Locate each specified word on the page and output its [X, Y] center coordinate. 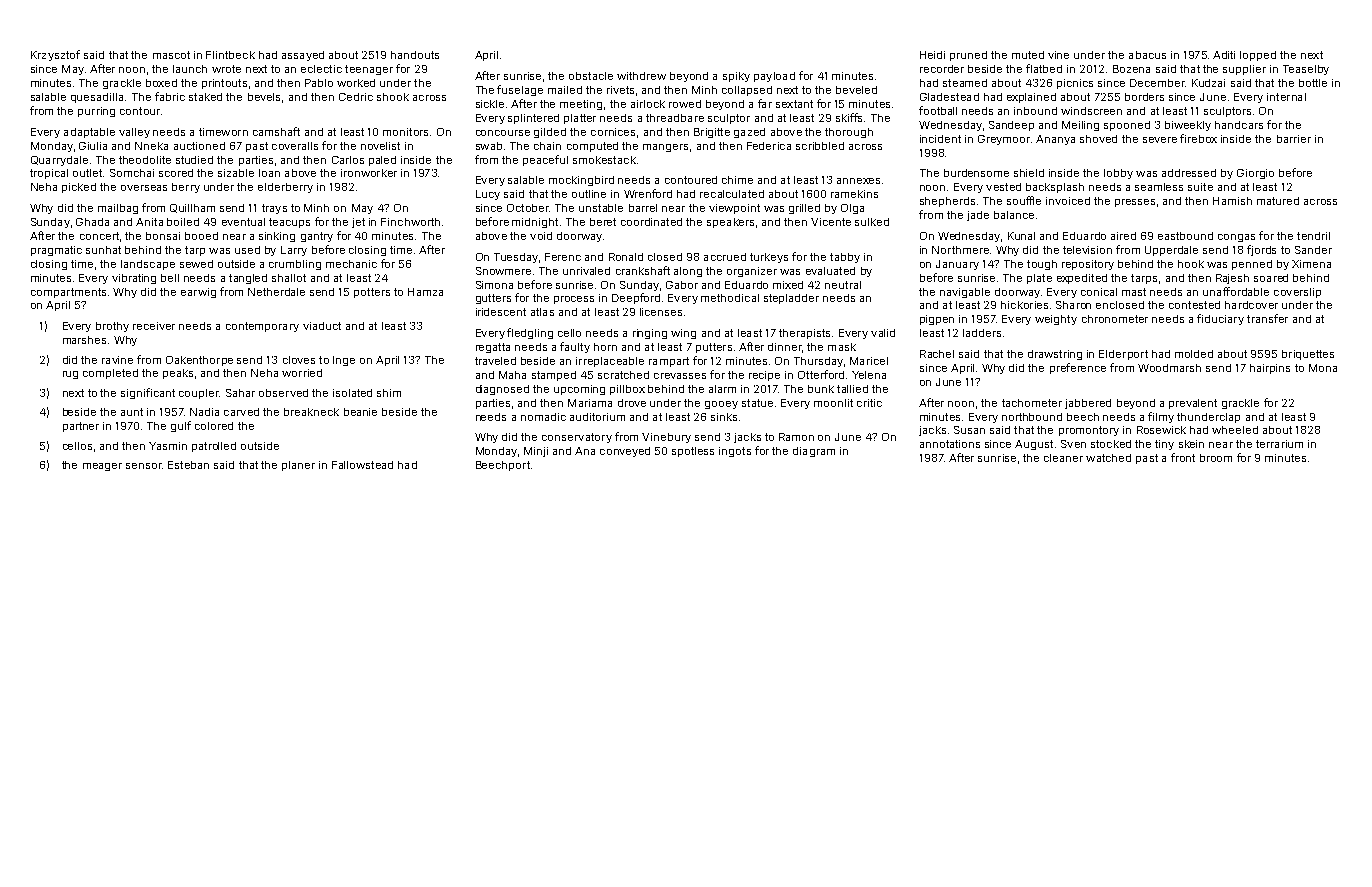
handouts [415, 55]
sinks [724, 417]
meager [102, 467]
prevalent [1193, 404]
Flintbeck [230, 55]
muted [1028, 55]
